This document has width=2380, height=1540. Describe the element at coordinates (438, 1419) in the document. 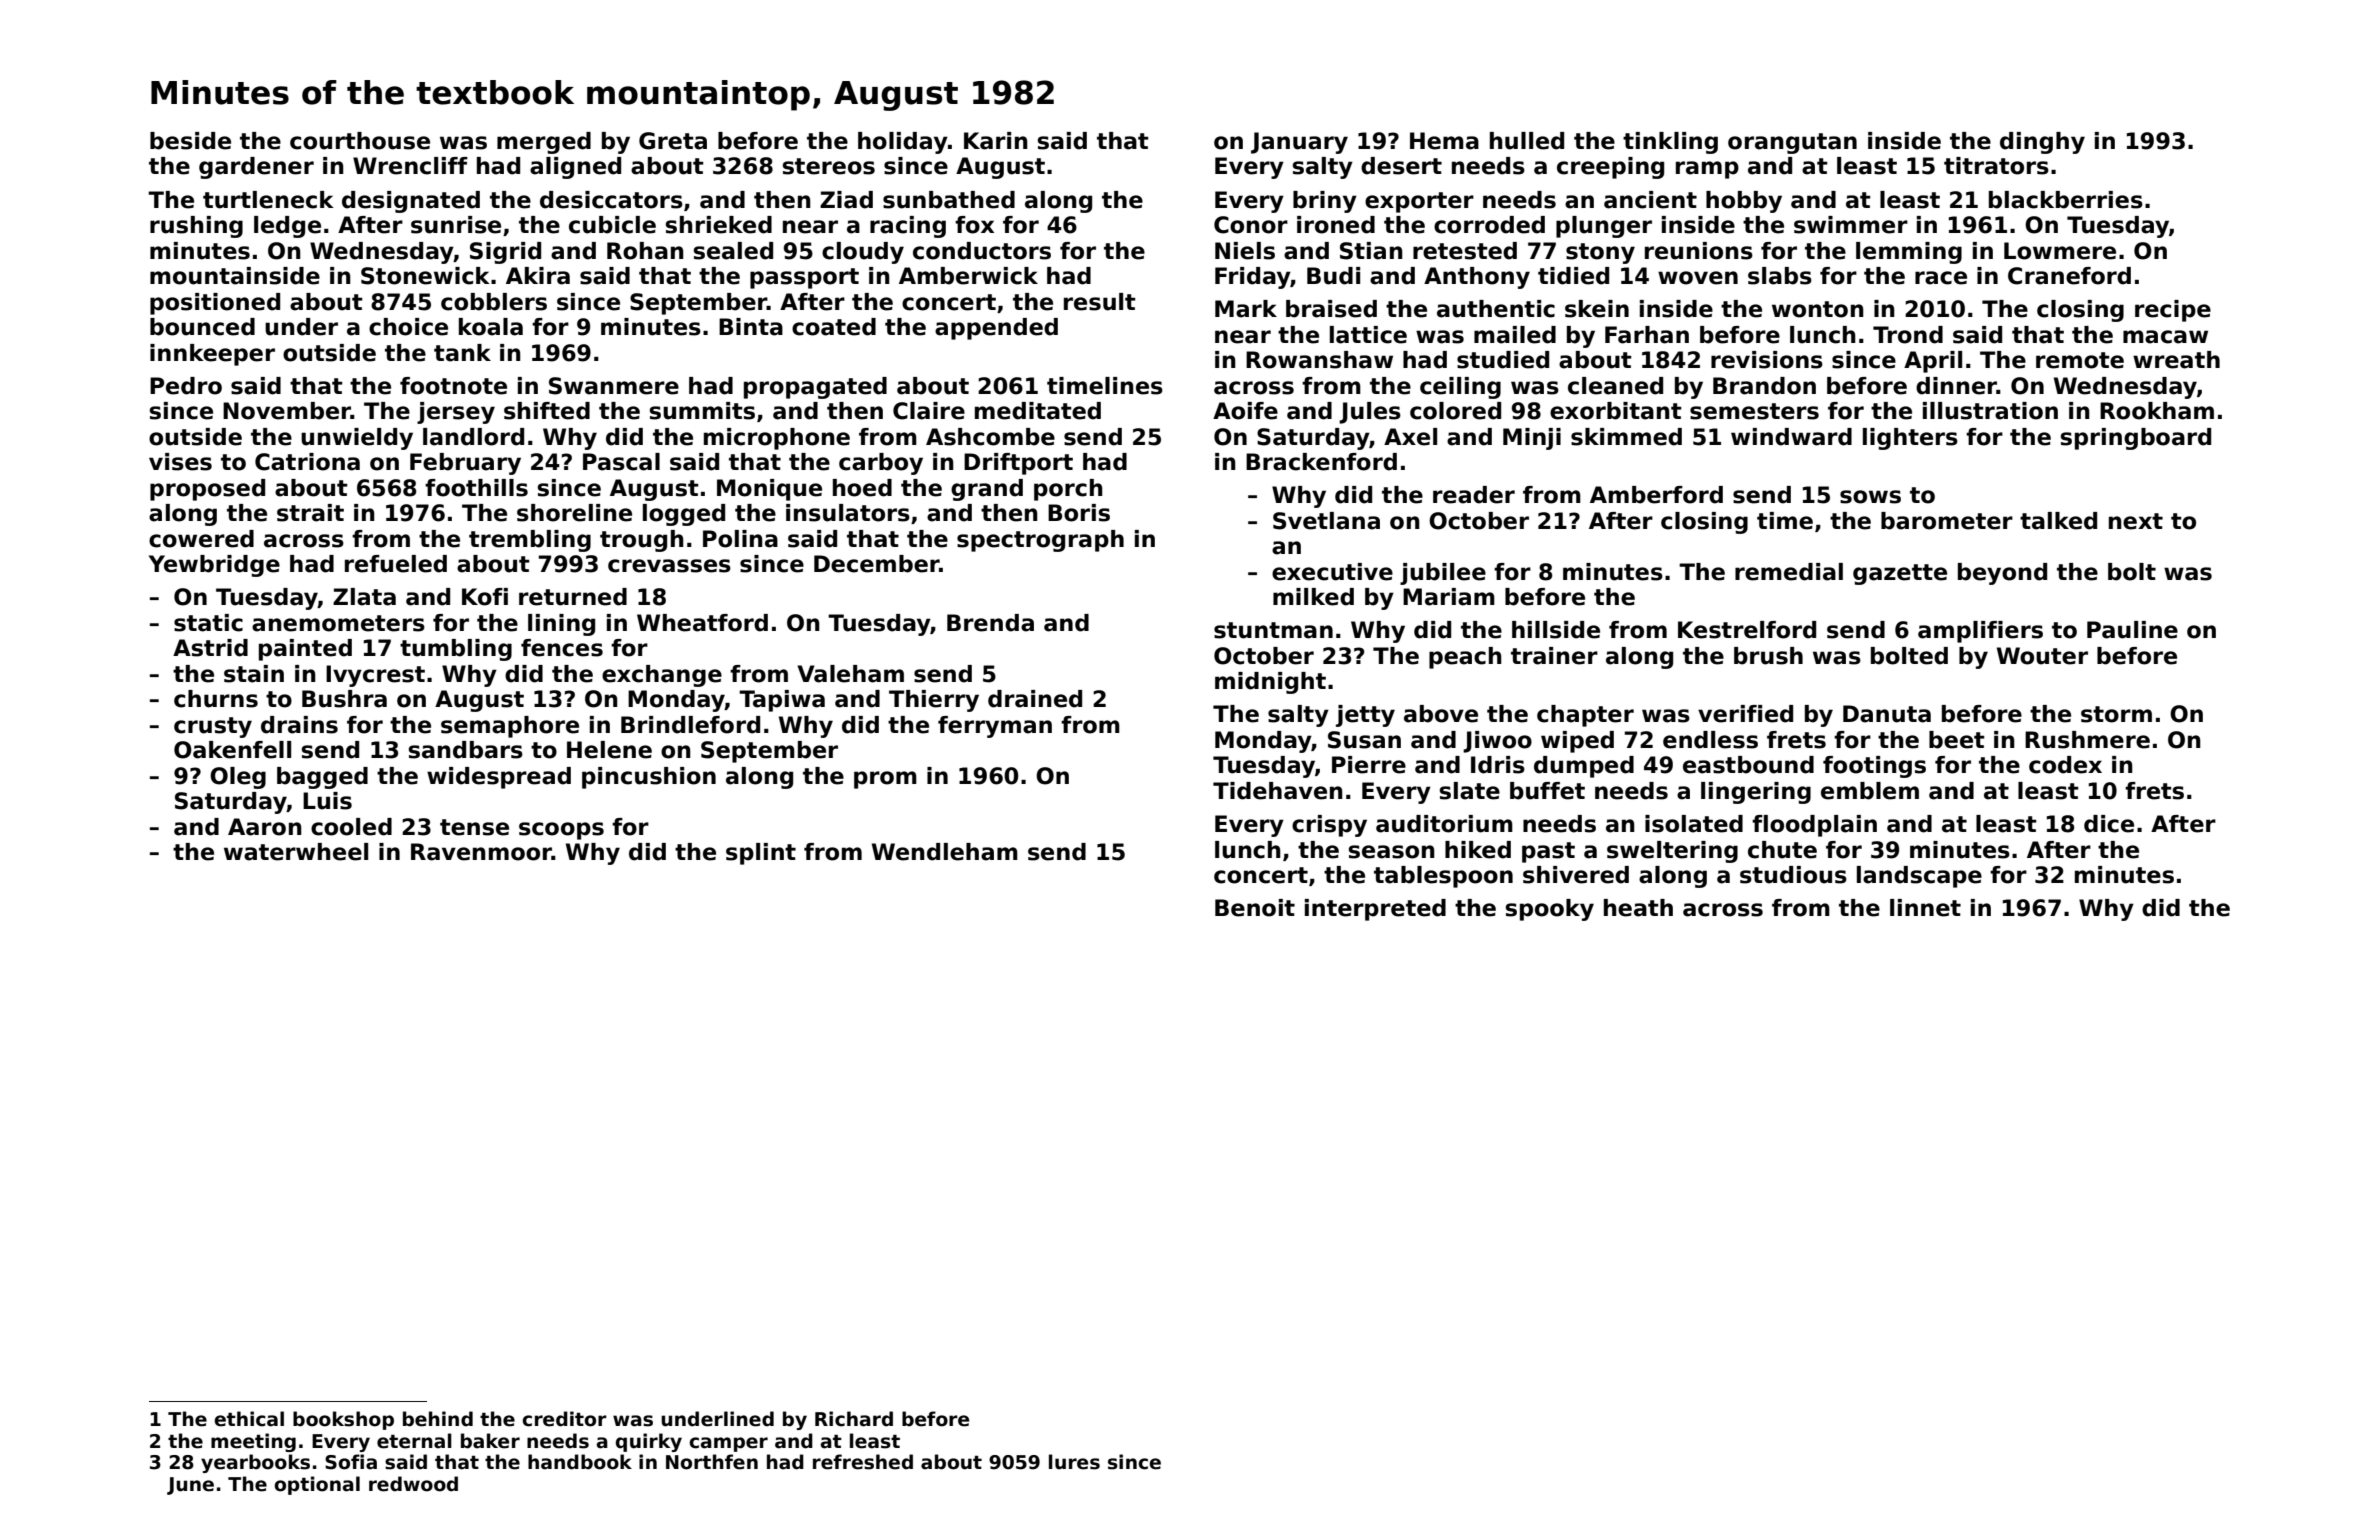

I see `behind` at that location.
